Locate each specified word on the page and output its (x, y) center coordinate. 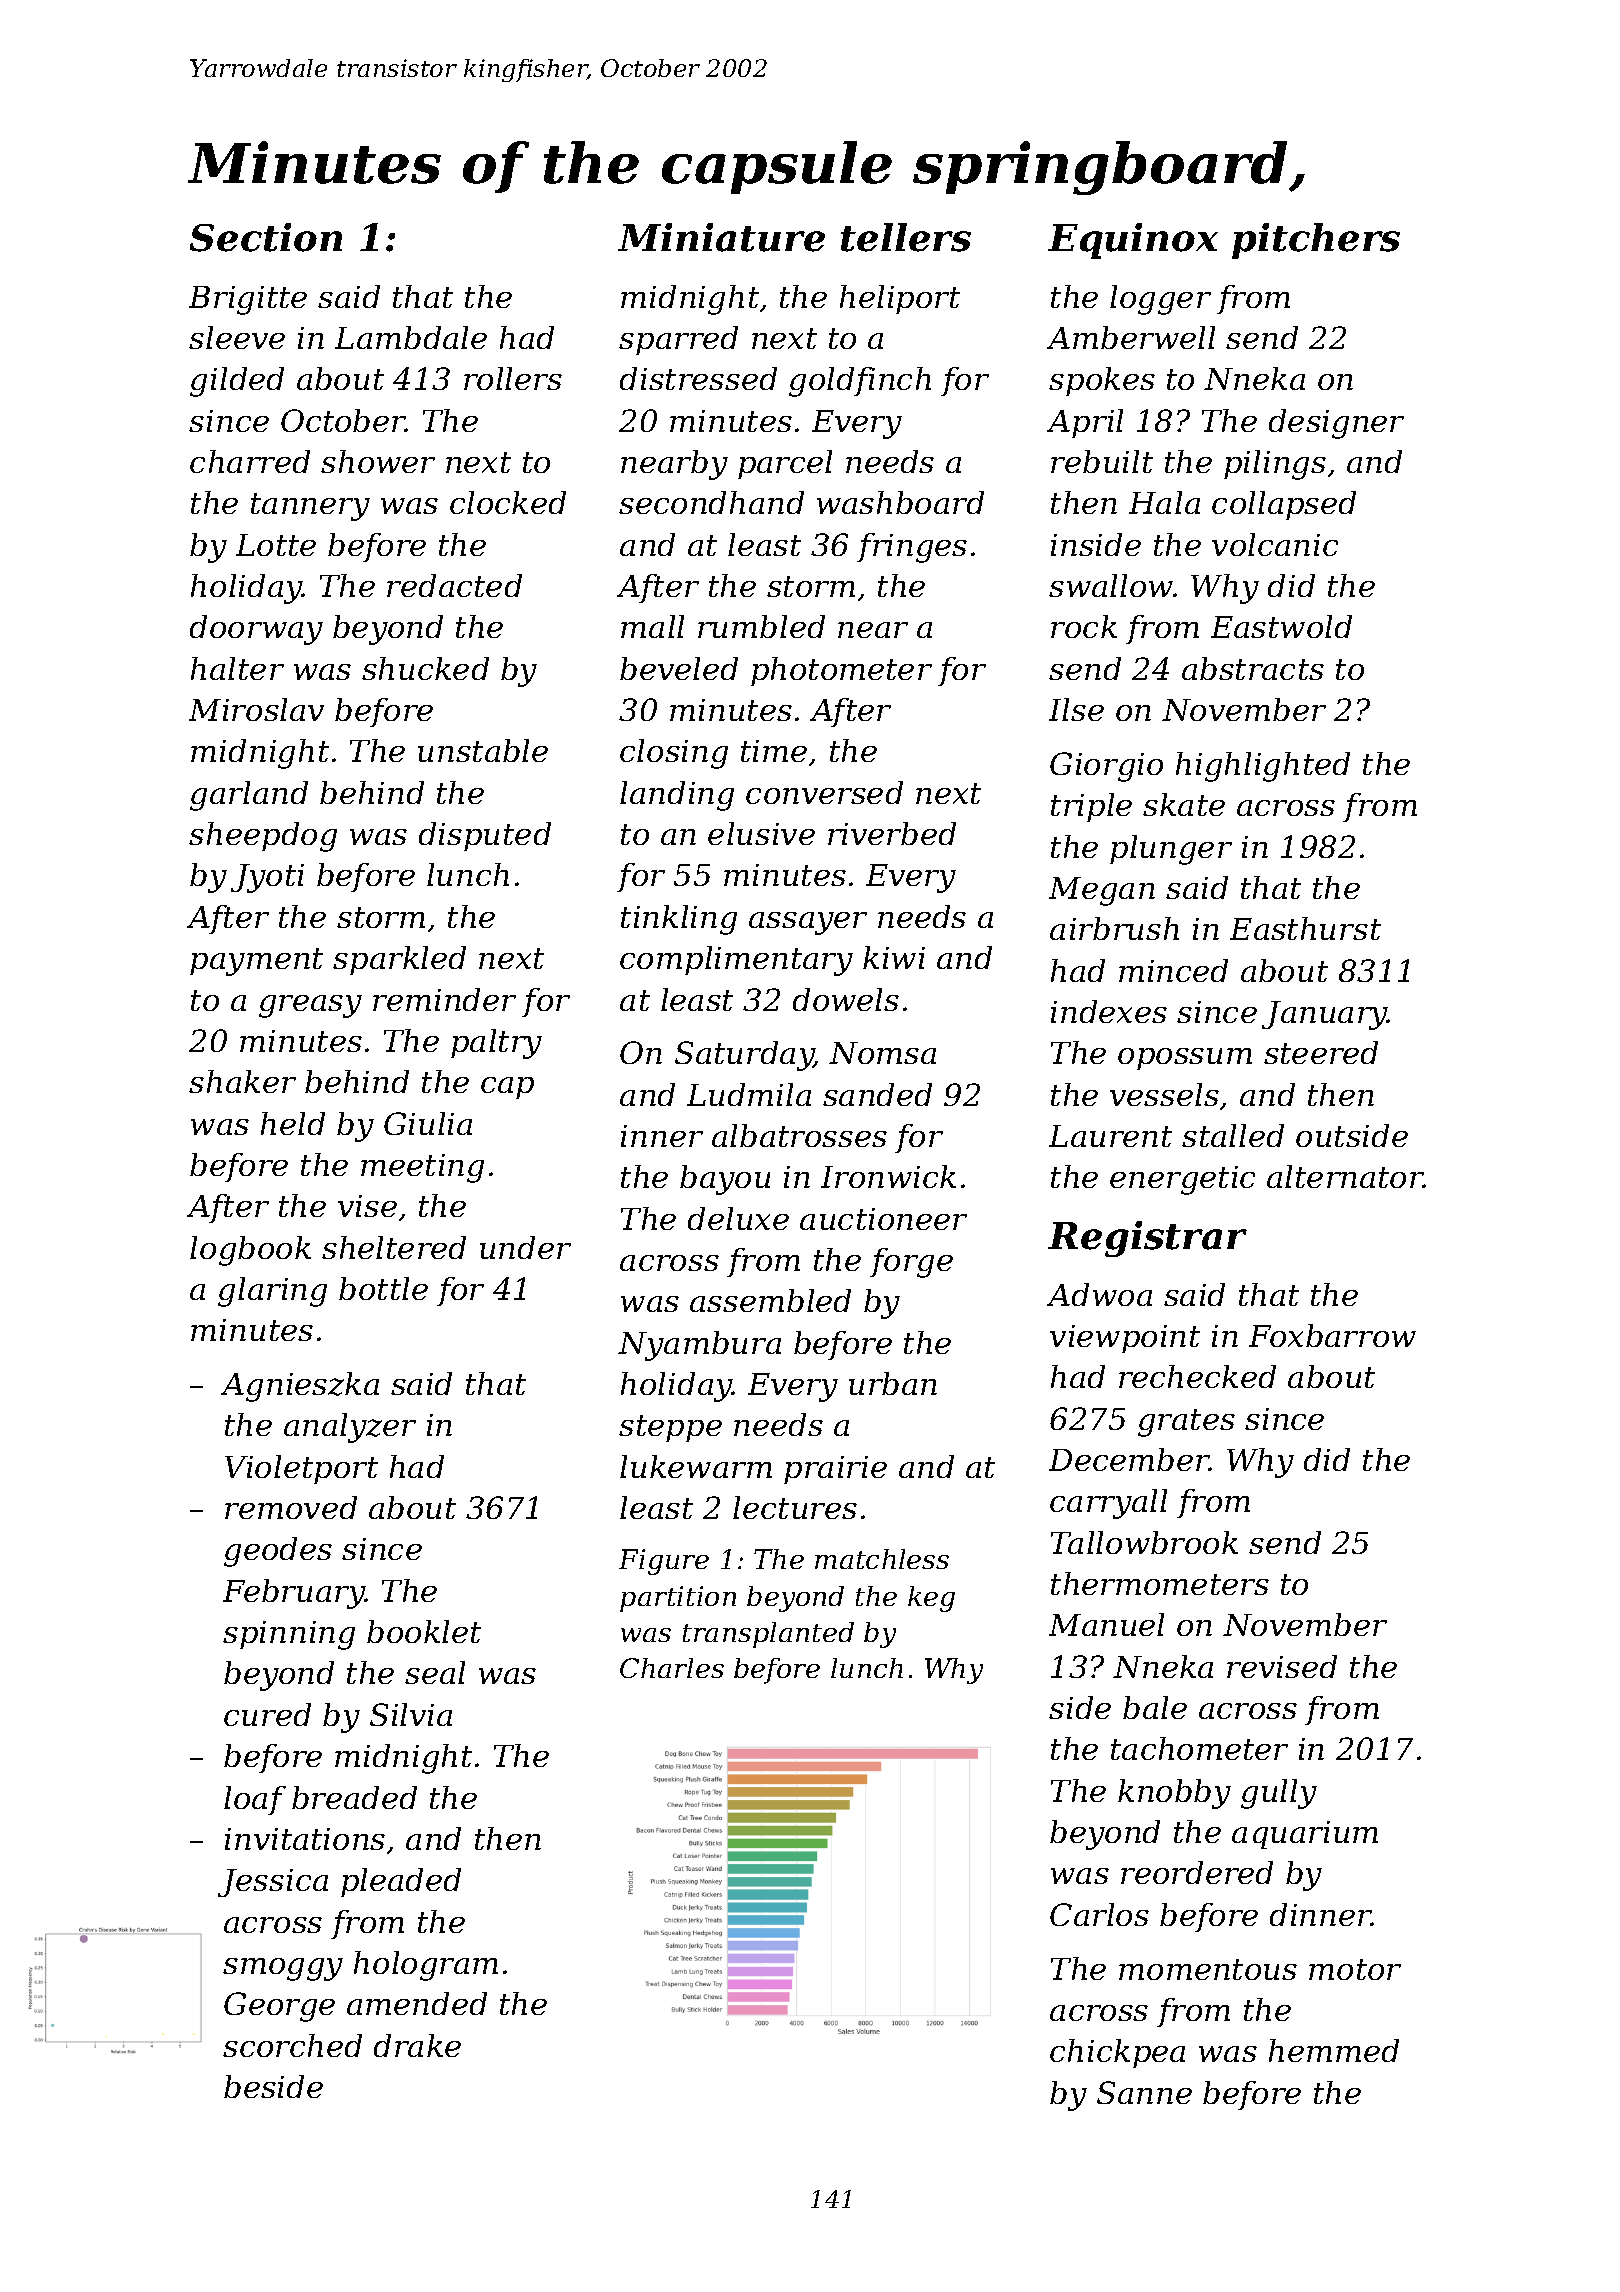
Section (266, 237)
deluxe (738, 1218)
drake (417, 2045)
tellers (906, 237)
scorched (292, 2045)
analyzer (350, 1428)
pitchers (1316, 241)
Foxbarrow (1332, 1335)
